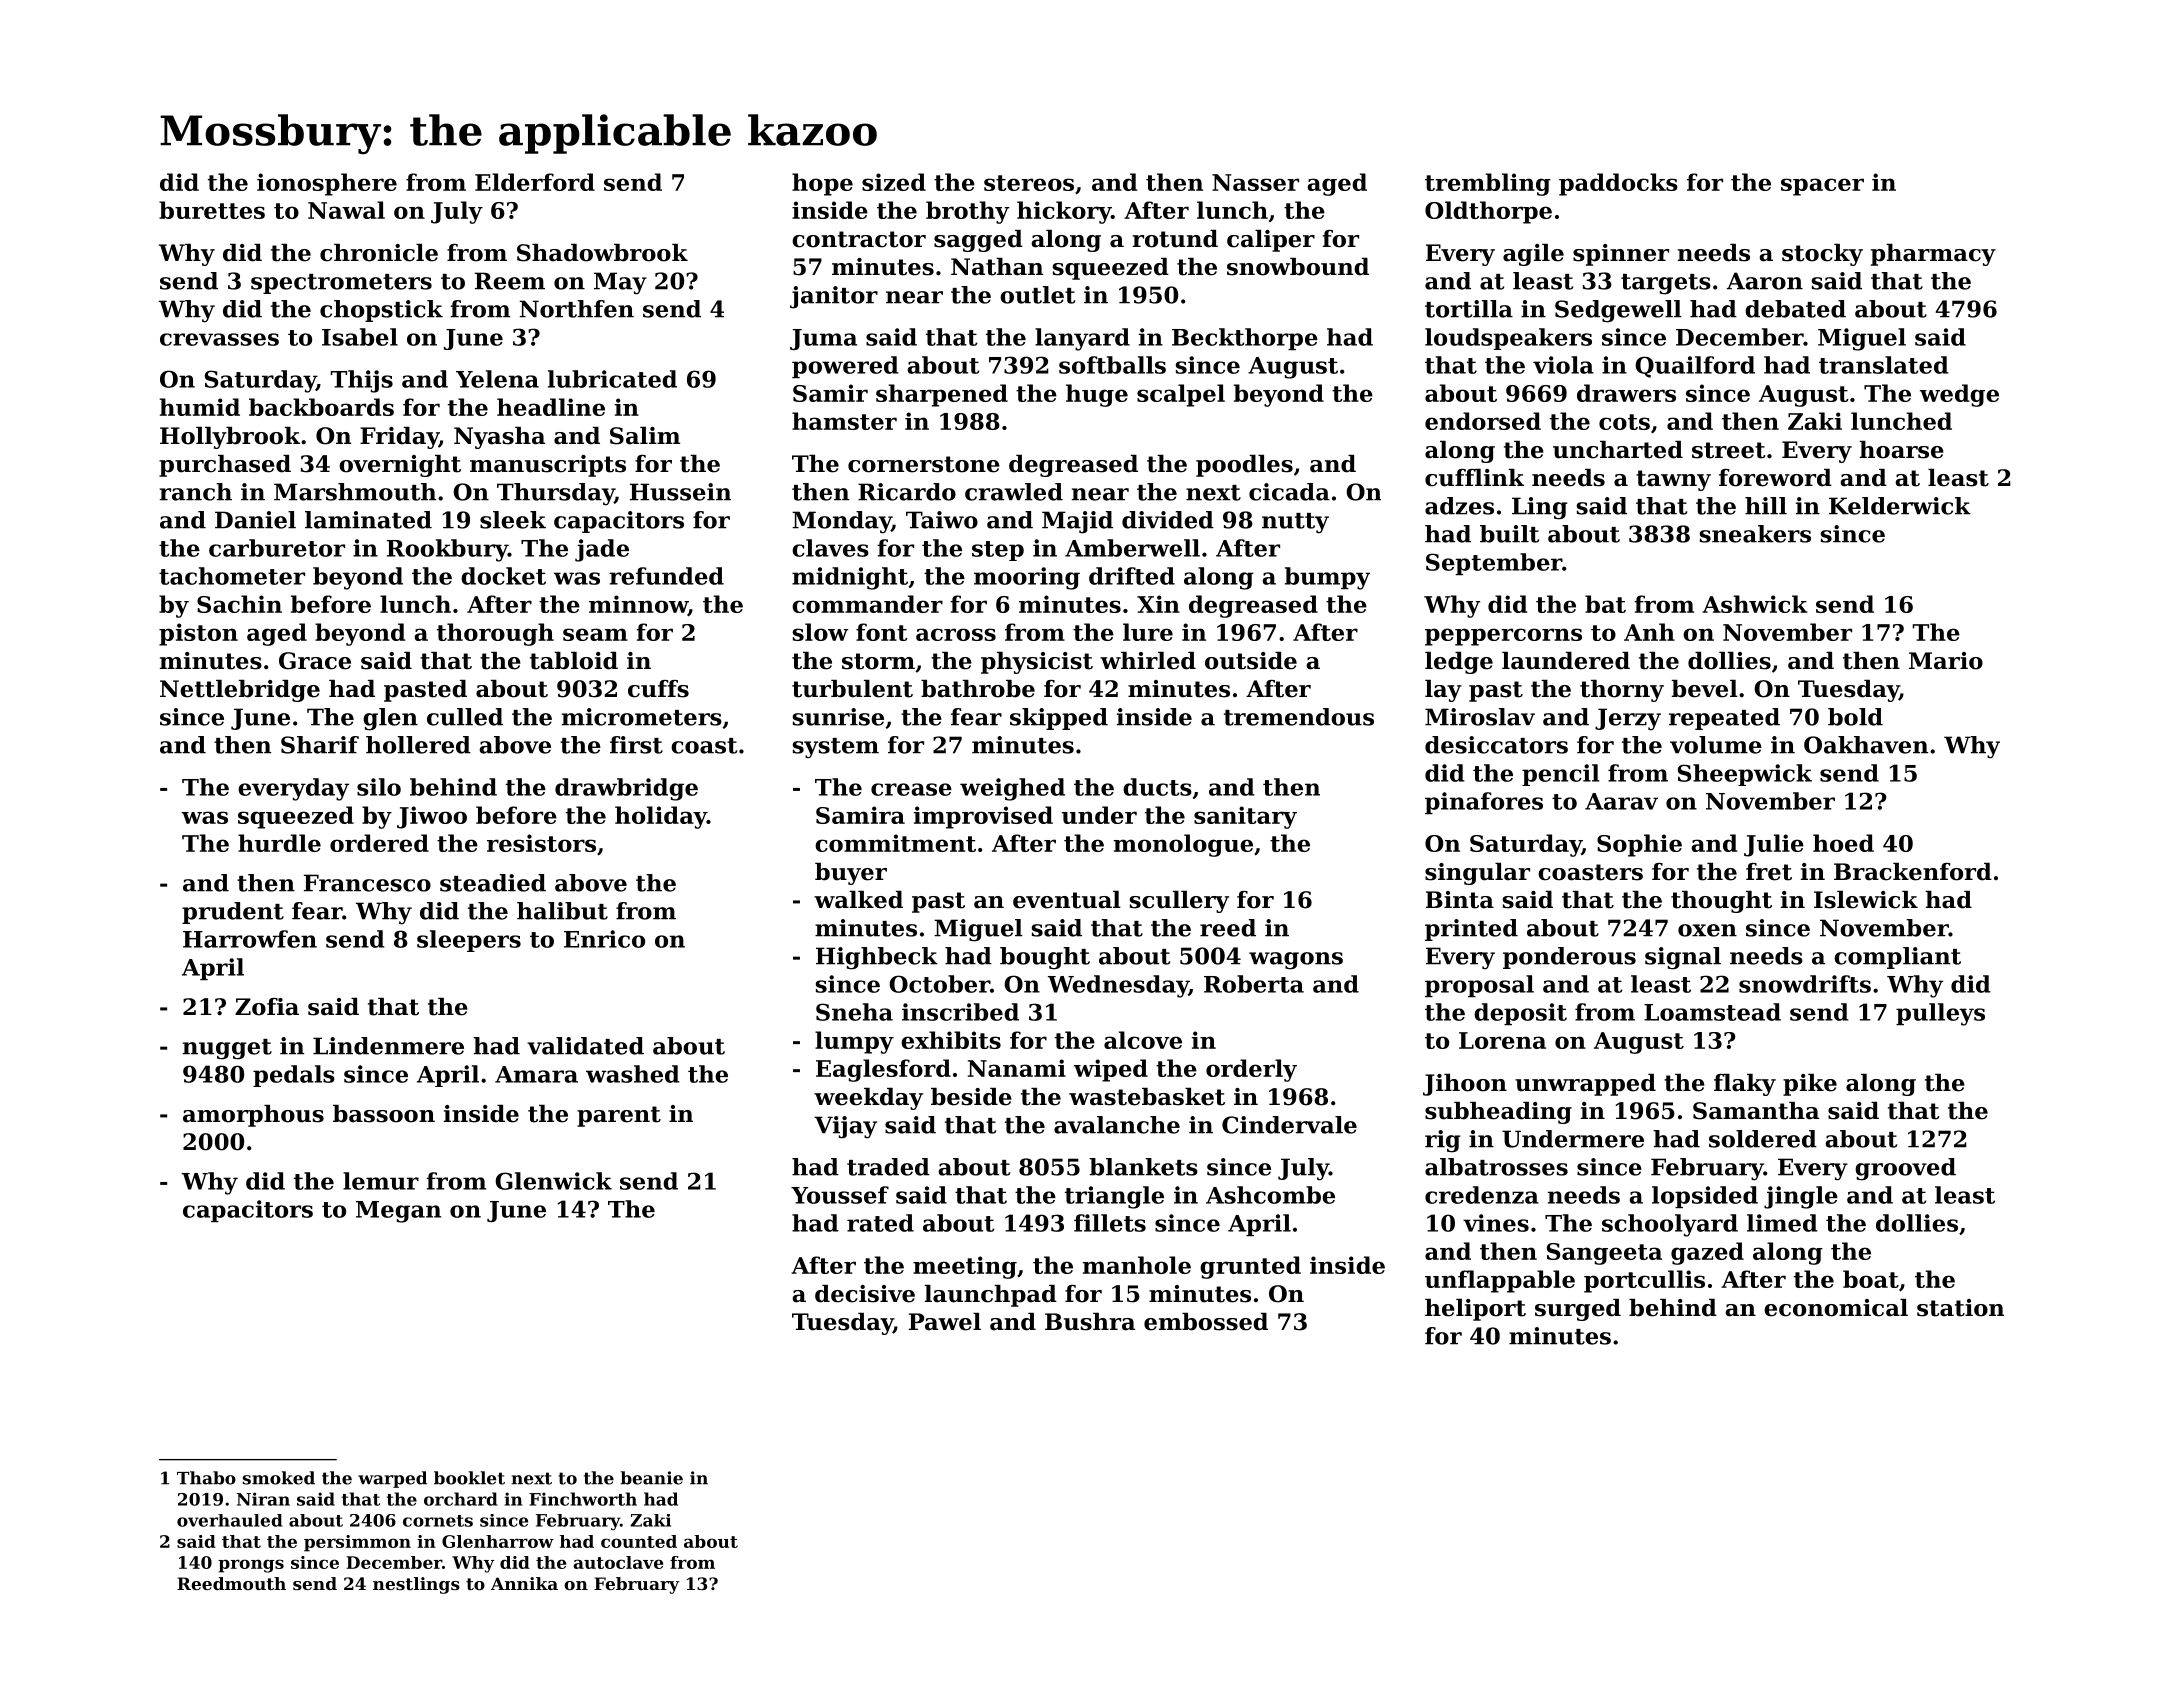 Image resolution: width=2178 pixels, height=1683 pixels. I want to click on agile, so click(1533, 255).
